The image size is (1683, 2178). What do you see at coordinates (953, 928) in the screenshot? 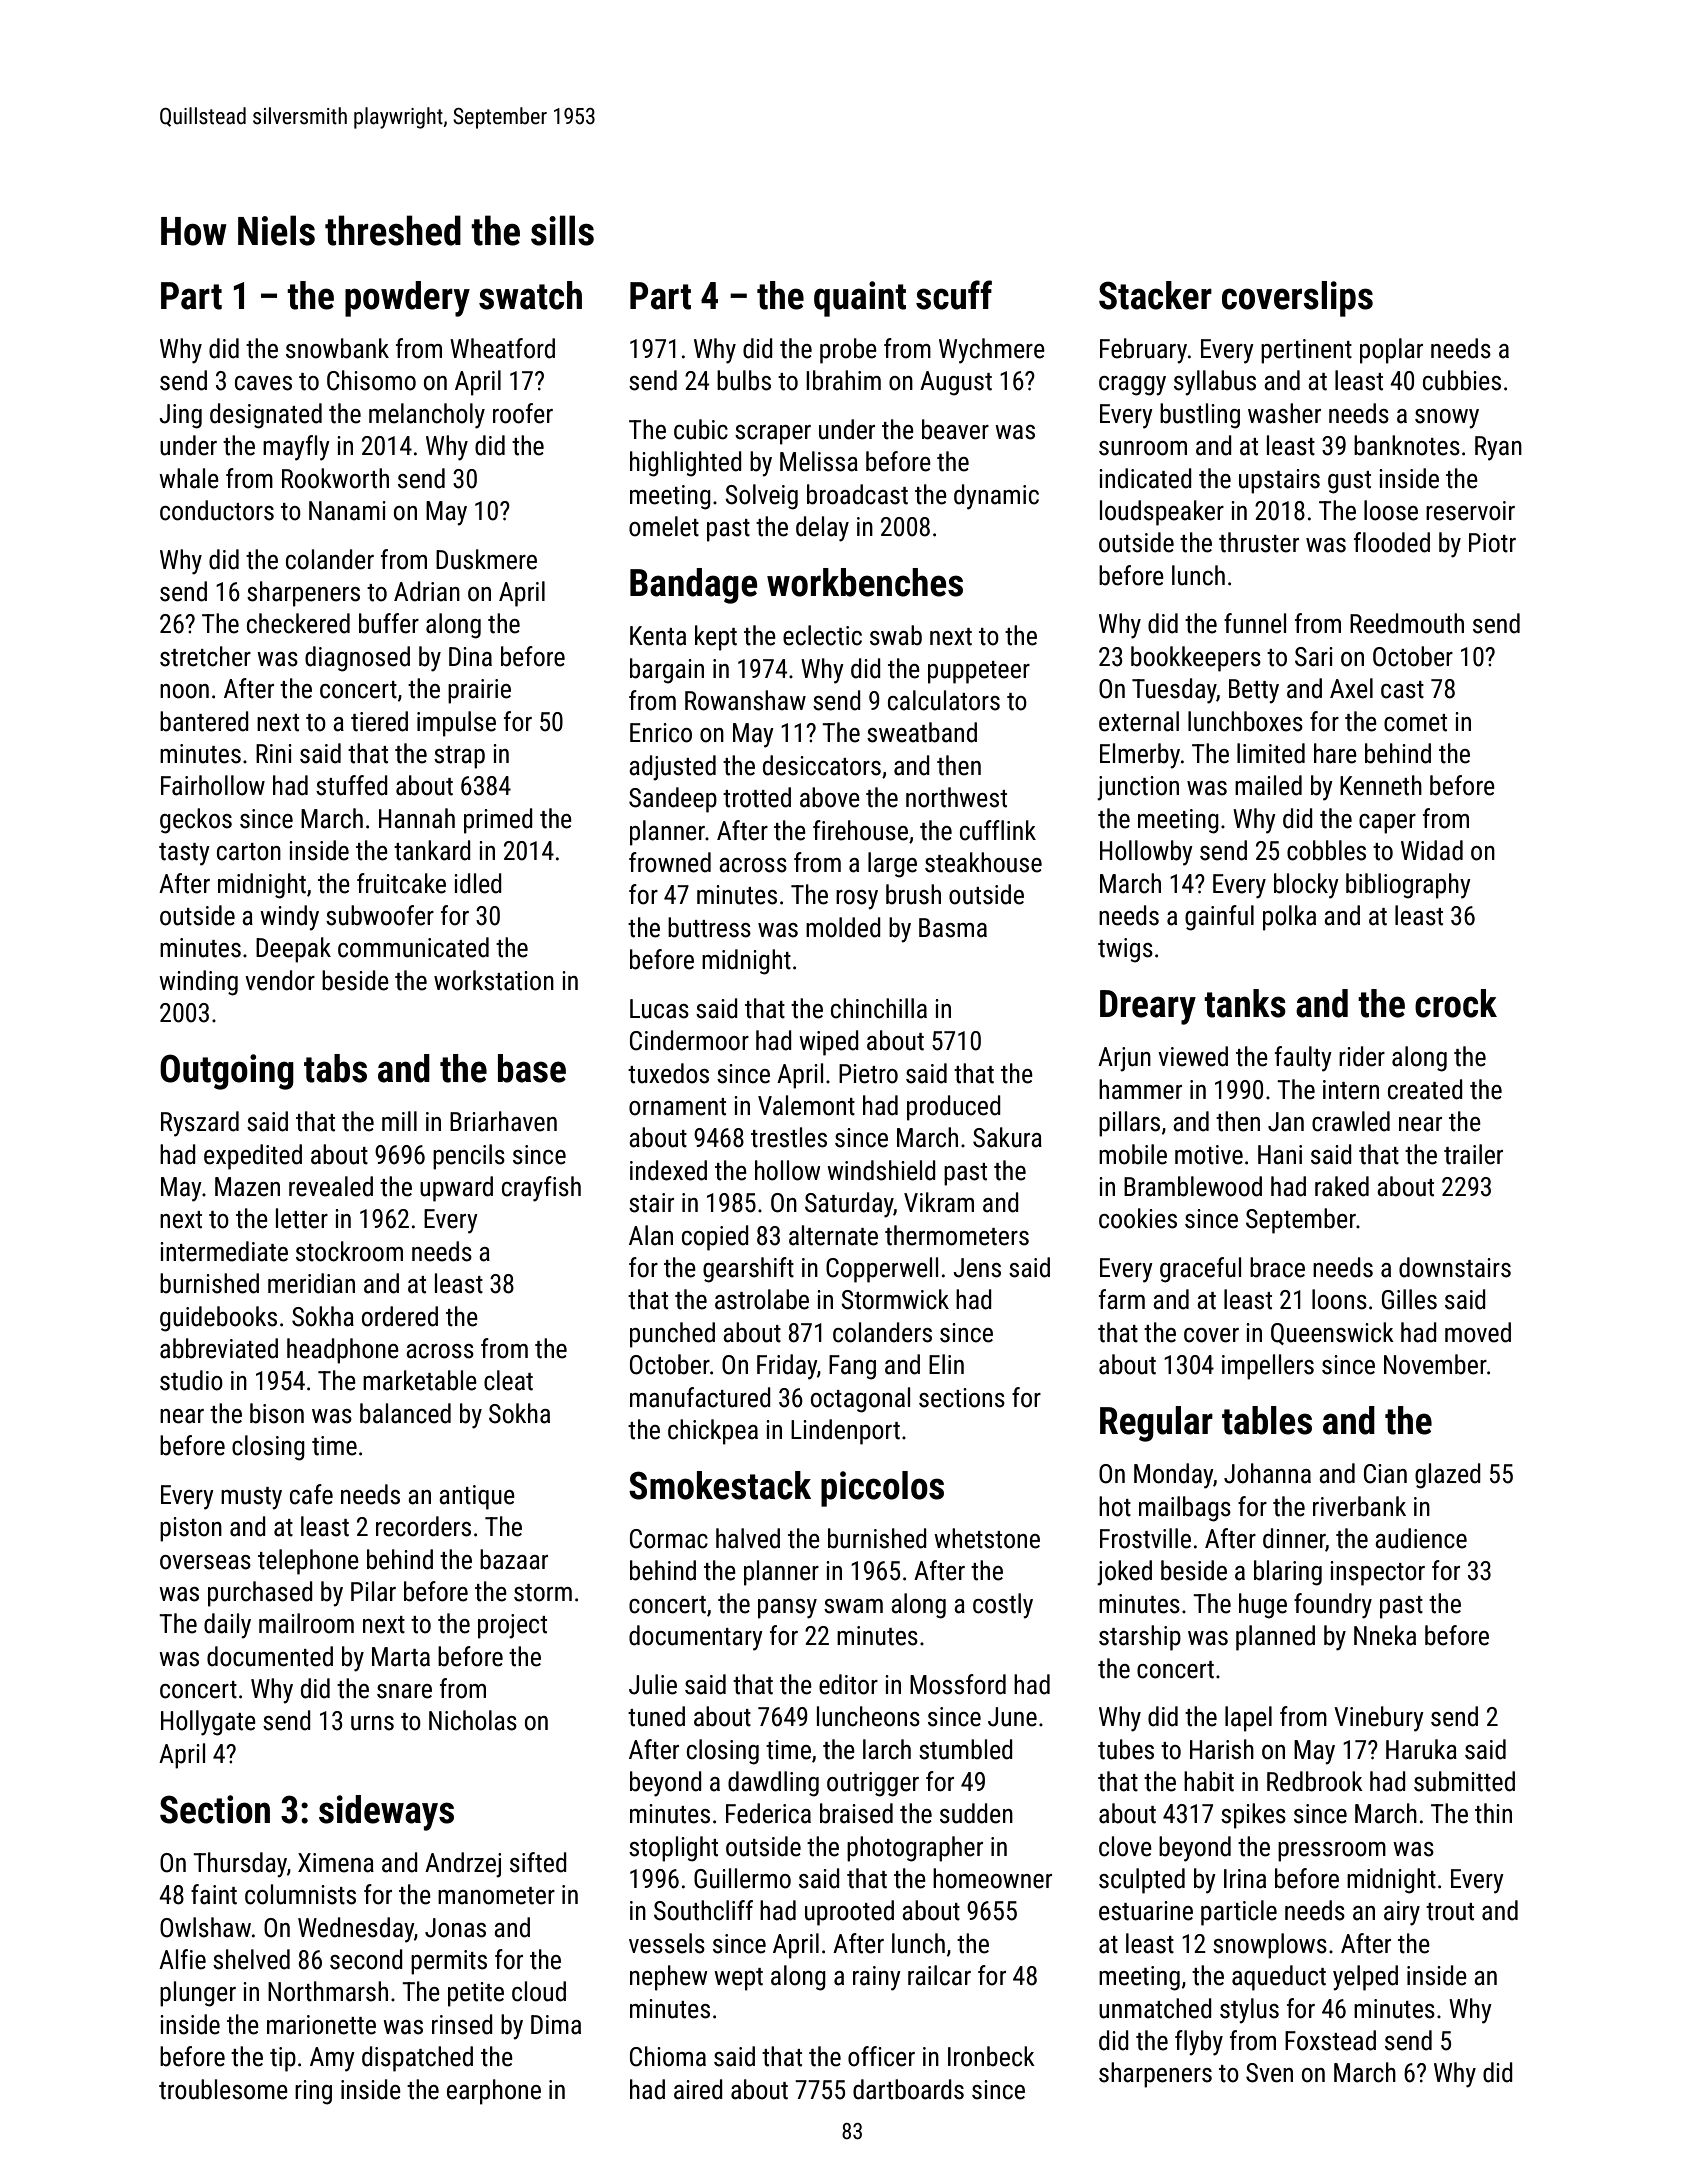
I see `Basma` at bounding box center [953, 928].
